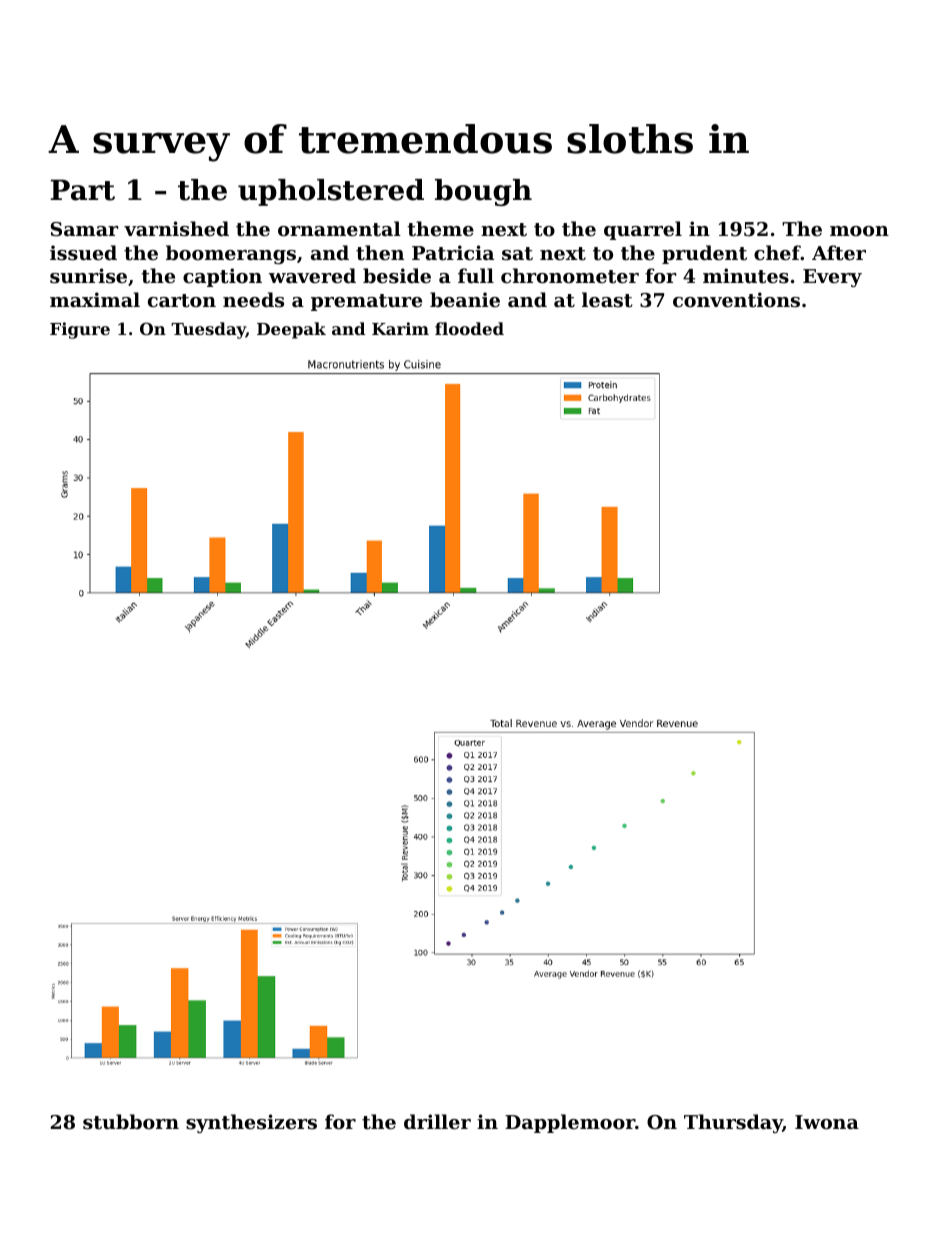 The height and width of the document is (1233, 952). Describe the element at coordinates (251, 1123) in the document. I see `synthesizers` at that location.
